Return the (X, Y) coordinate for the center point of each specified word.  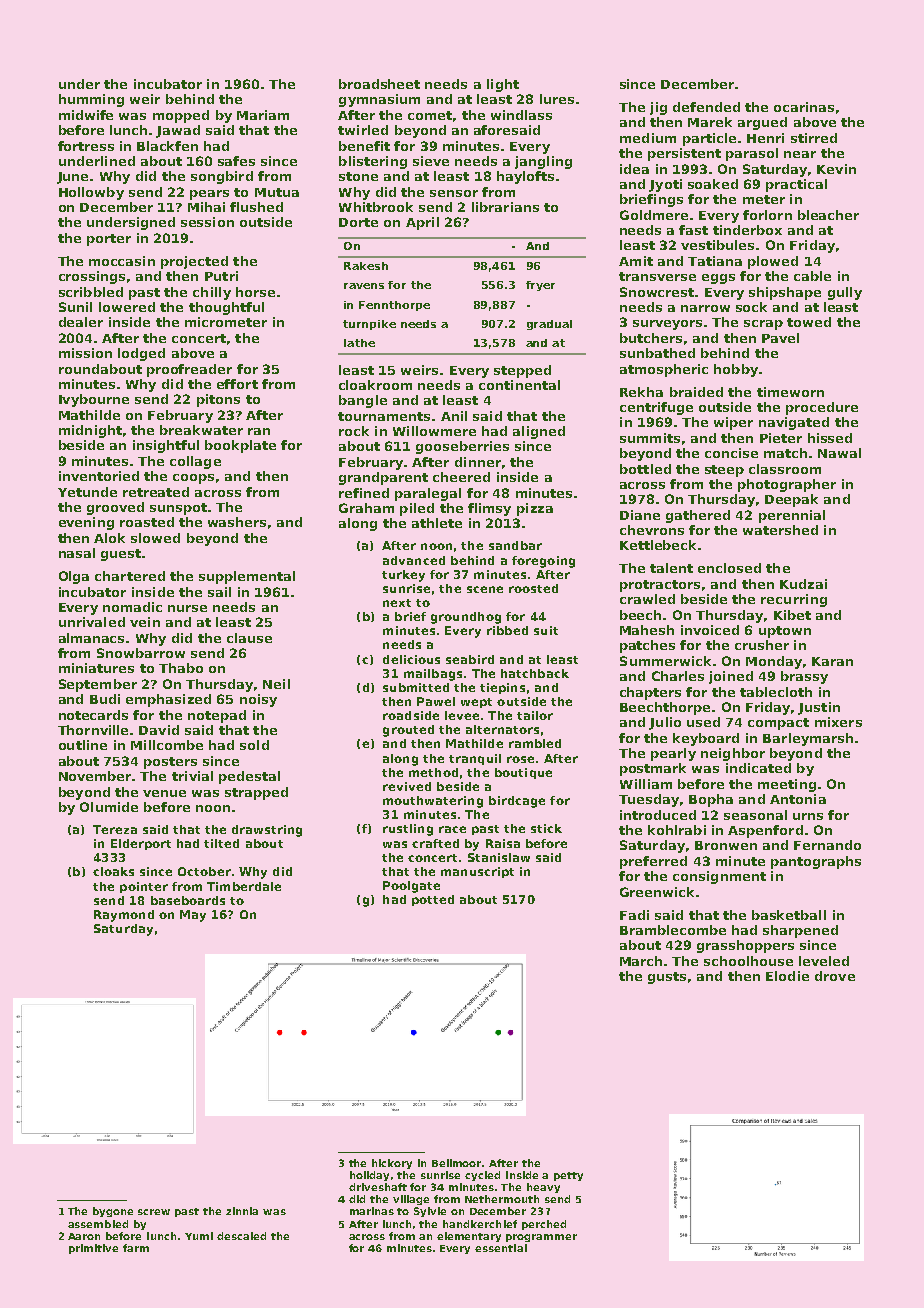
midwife (86, 115)
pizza (535, 509)
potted (433, 900)
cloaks (113, 871)
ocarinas (804, 107)
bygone (113, 1212)
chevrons (652, 530)
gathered (698, 516)
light (503, 85)
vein (145, 622)
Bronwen (726, 845)
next (397, 603)
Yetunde (87, 492)
